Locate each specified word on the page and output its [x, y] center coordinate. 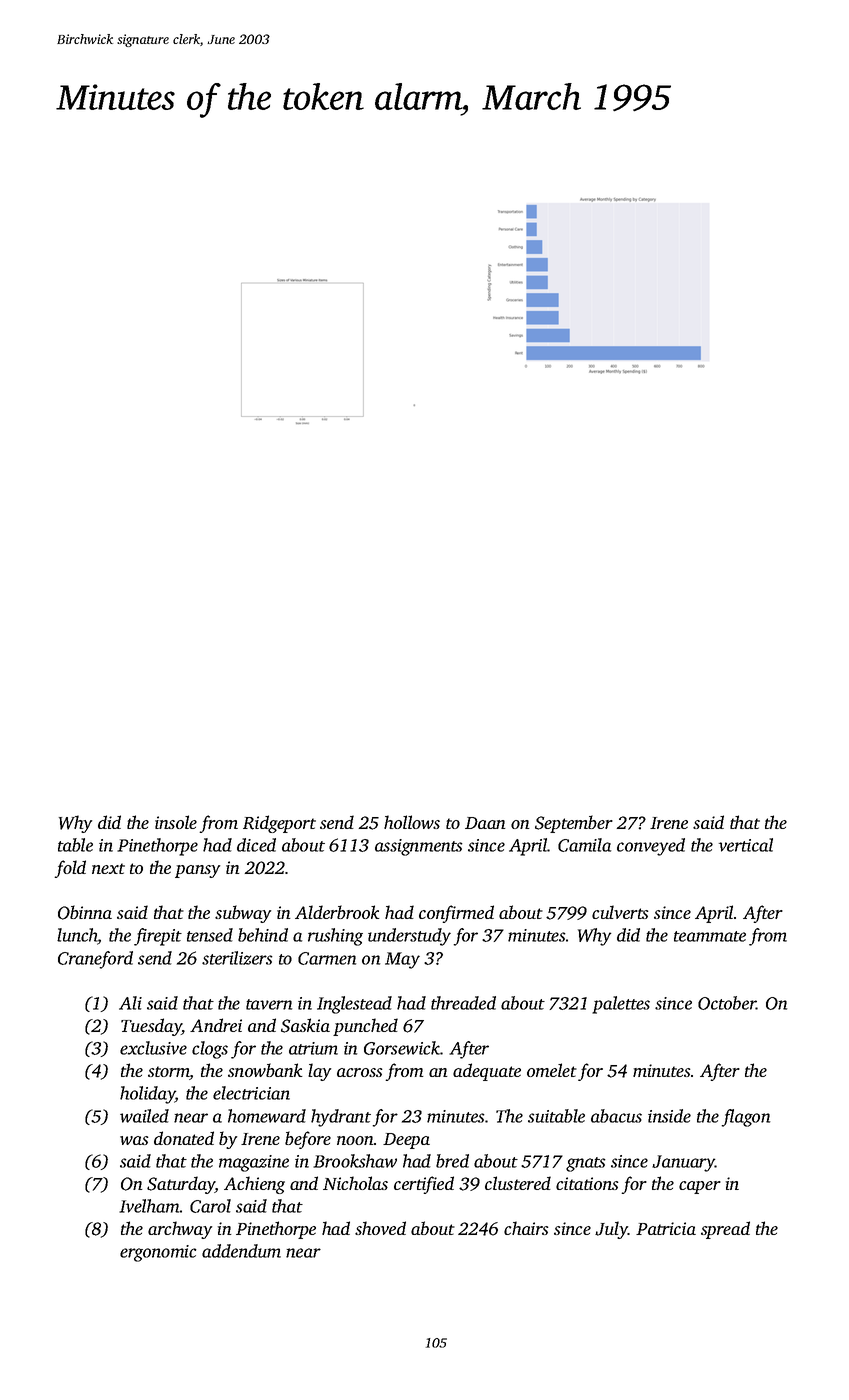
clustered [518, 1183]
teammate [710, 936]
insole [176, 822]
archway [180, 1230]
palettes [621, 1005]
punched [365, 1027]
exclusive [153, 1048]
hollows [412, 822]
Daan [485, 823]
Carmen [327, 958]
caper [700, 1187]
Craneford [95, 960]
